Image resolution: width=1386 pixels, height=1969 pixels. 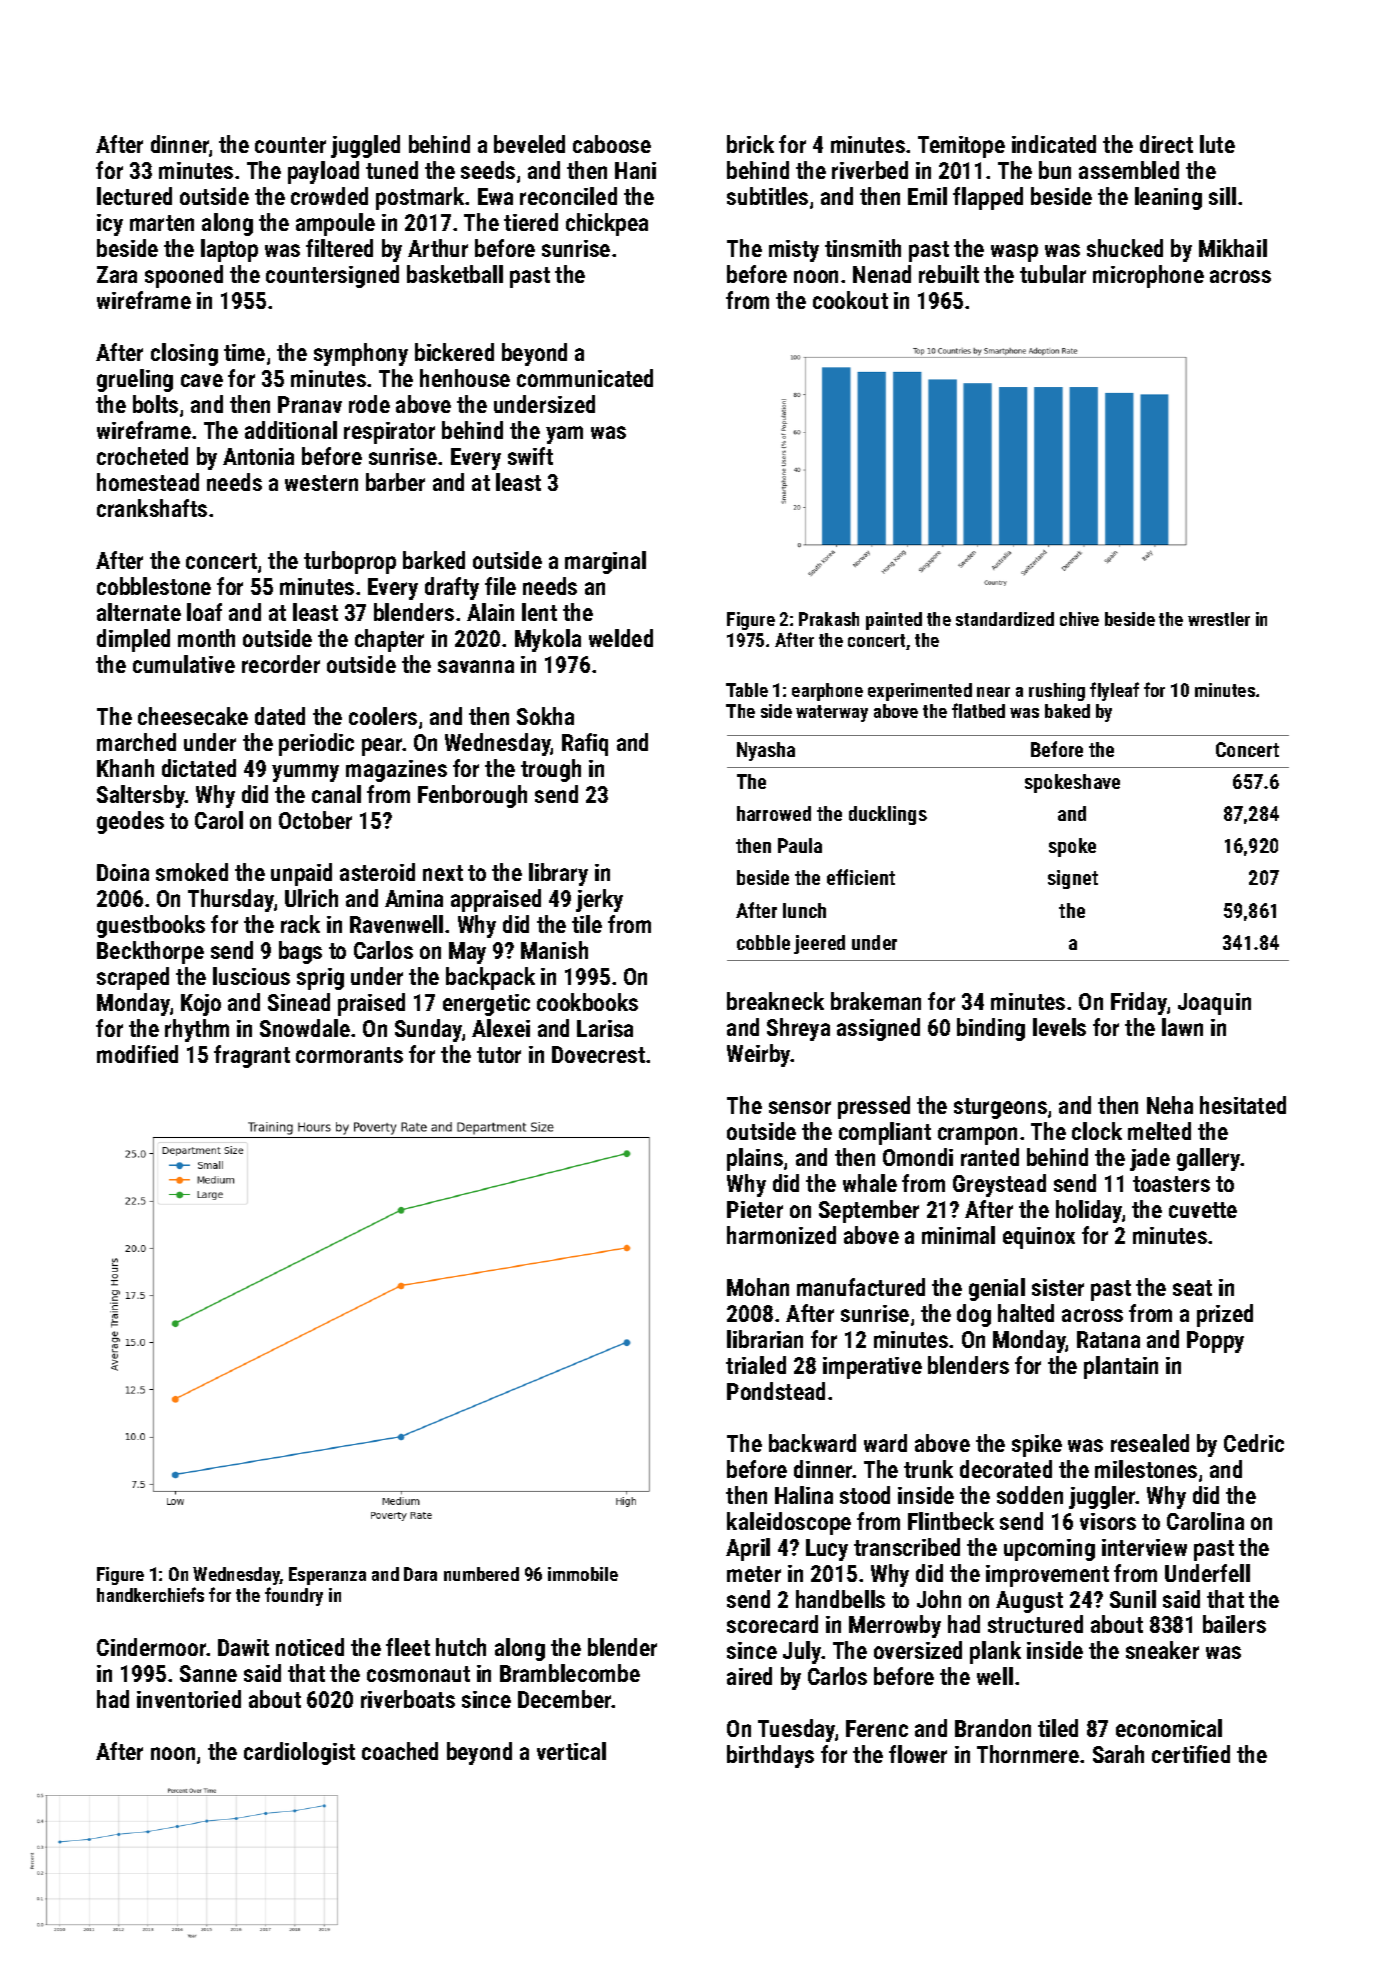 What do you see at coordinates (570, 1673) in the document?
I see `Bramblecombe` at bounding box center [570, 1673].
